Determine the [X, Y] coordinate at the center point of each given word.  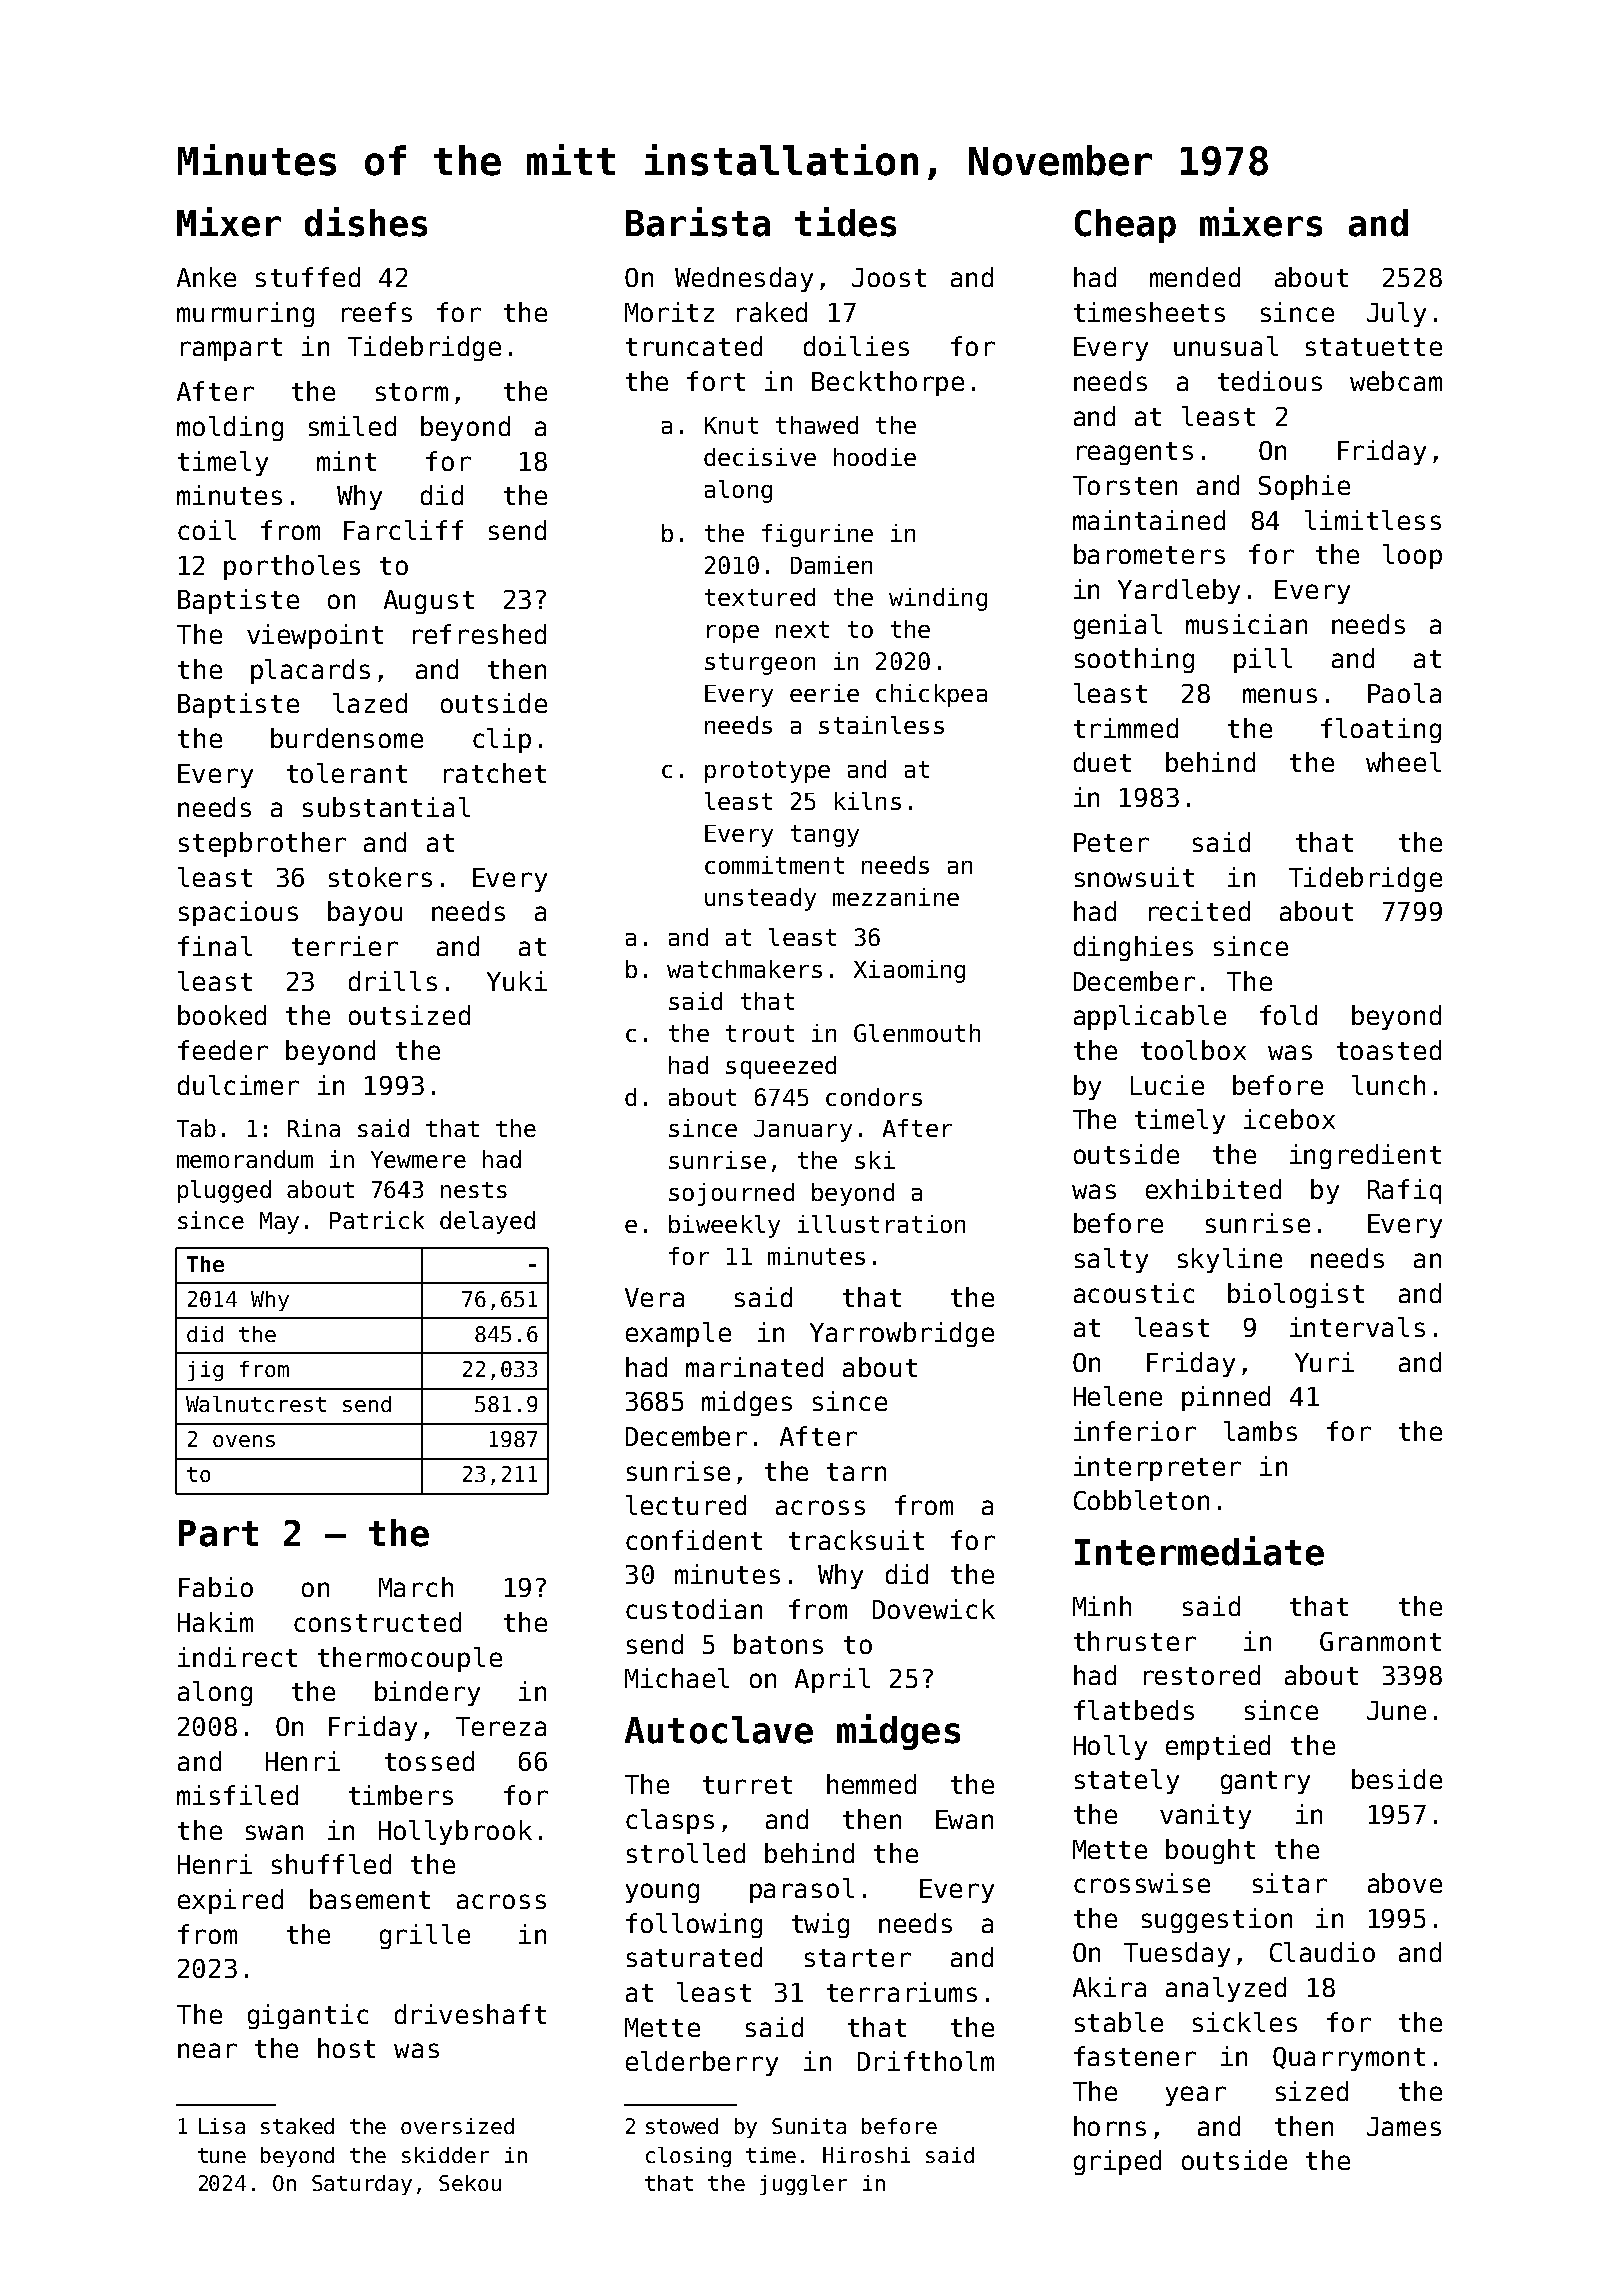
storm [412, 392]
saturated [694, 1957]
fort [716, 381]
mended [1195, 277]
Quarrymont [1349, 2059]
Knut [731, 425]
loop [1412, 556]
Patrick [377, 1220]
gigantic [308, 2016]
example [678, 1334]
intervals [1357, 1327]
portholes [292, 567]
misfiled [237, 1795]
